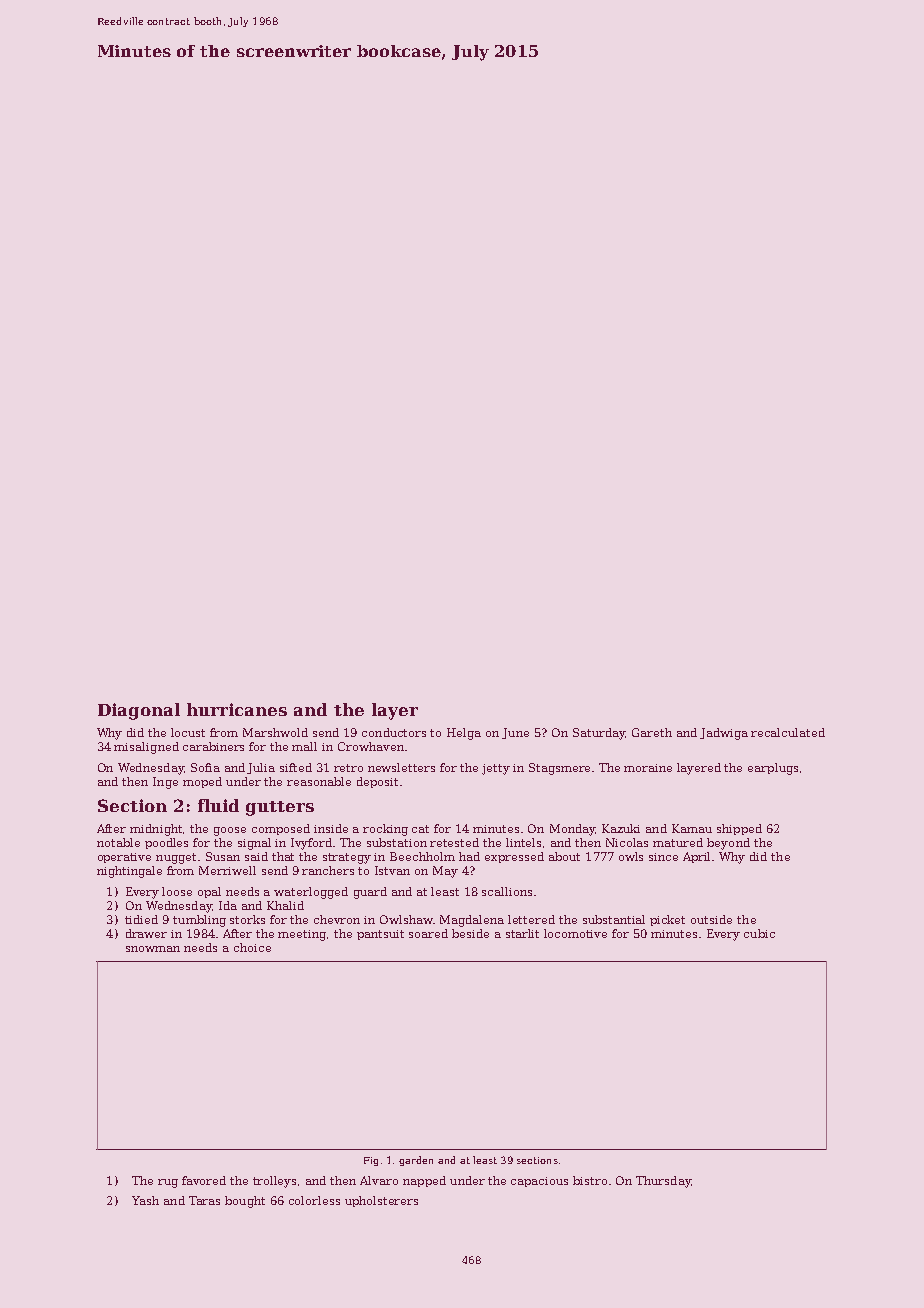 The image size is (924, 1308). I want to click on nightingale, so click(129, 872).
